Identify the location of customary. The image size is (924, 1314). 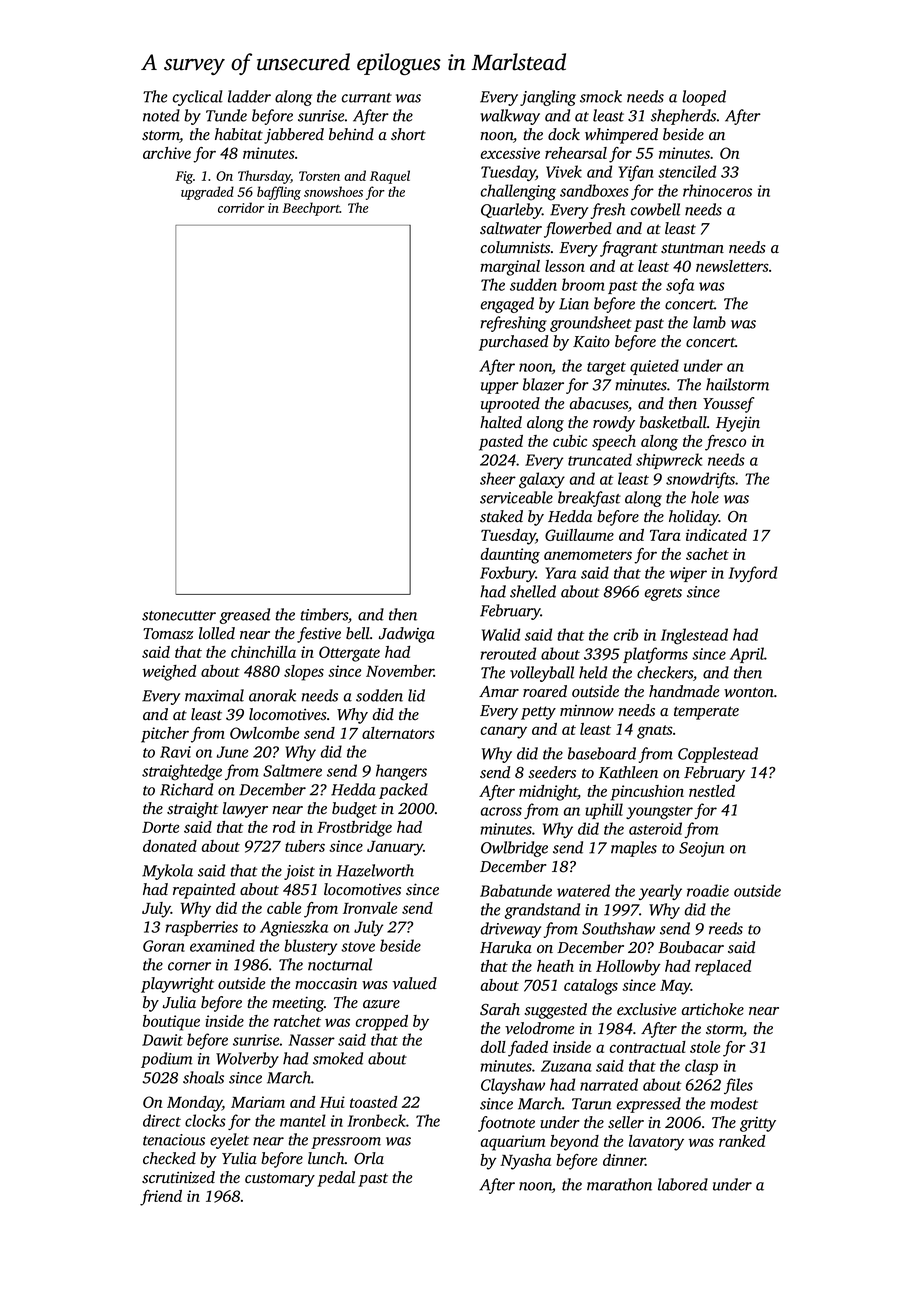
(280, 1180).
